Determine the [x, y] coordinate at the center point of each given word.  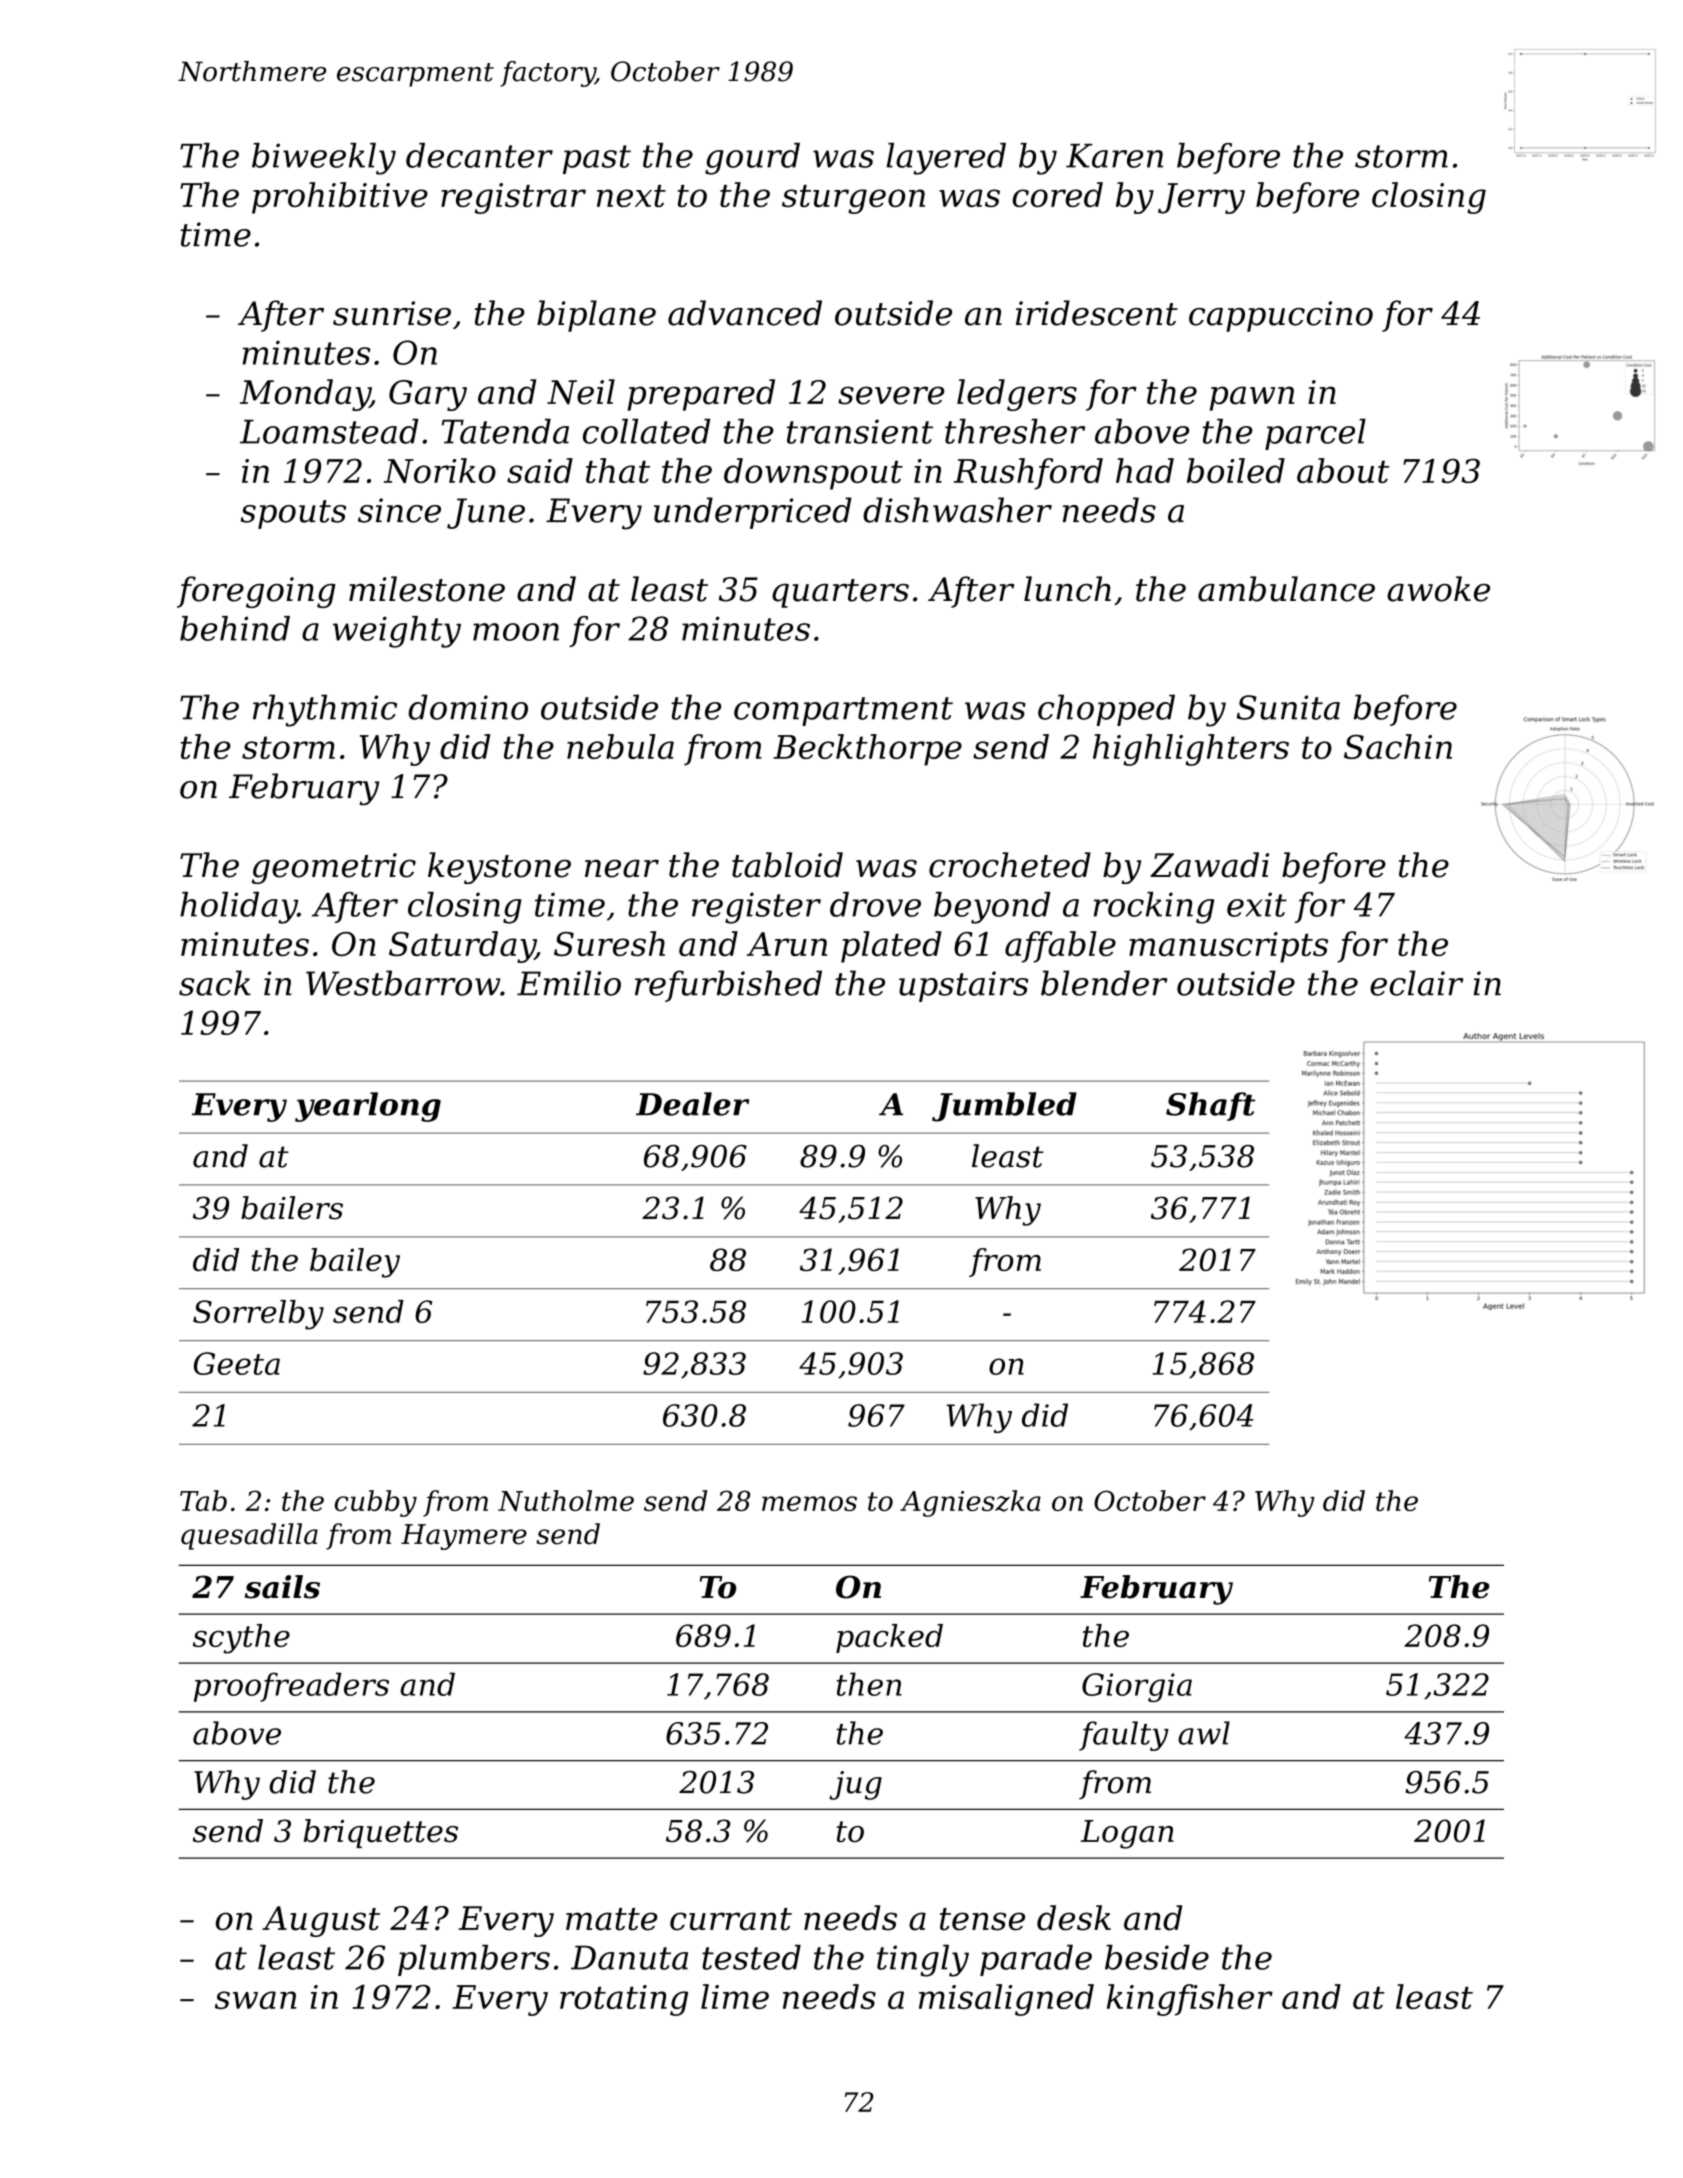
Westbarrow [403, 983]
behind [235, 628]
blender [1104, 983]
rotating [624, 2000]
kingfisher [1190, 2000]
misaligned [1006, 2000]
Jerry [1201, 198]
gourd [752, 159]
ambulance [1286, 589]
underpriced [753, 513]
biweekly [324, 159]
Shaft [1210, 1106]
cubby [376, 1503]
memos [809, 1503]
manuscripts [1228, 947]
